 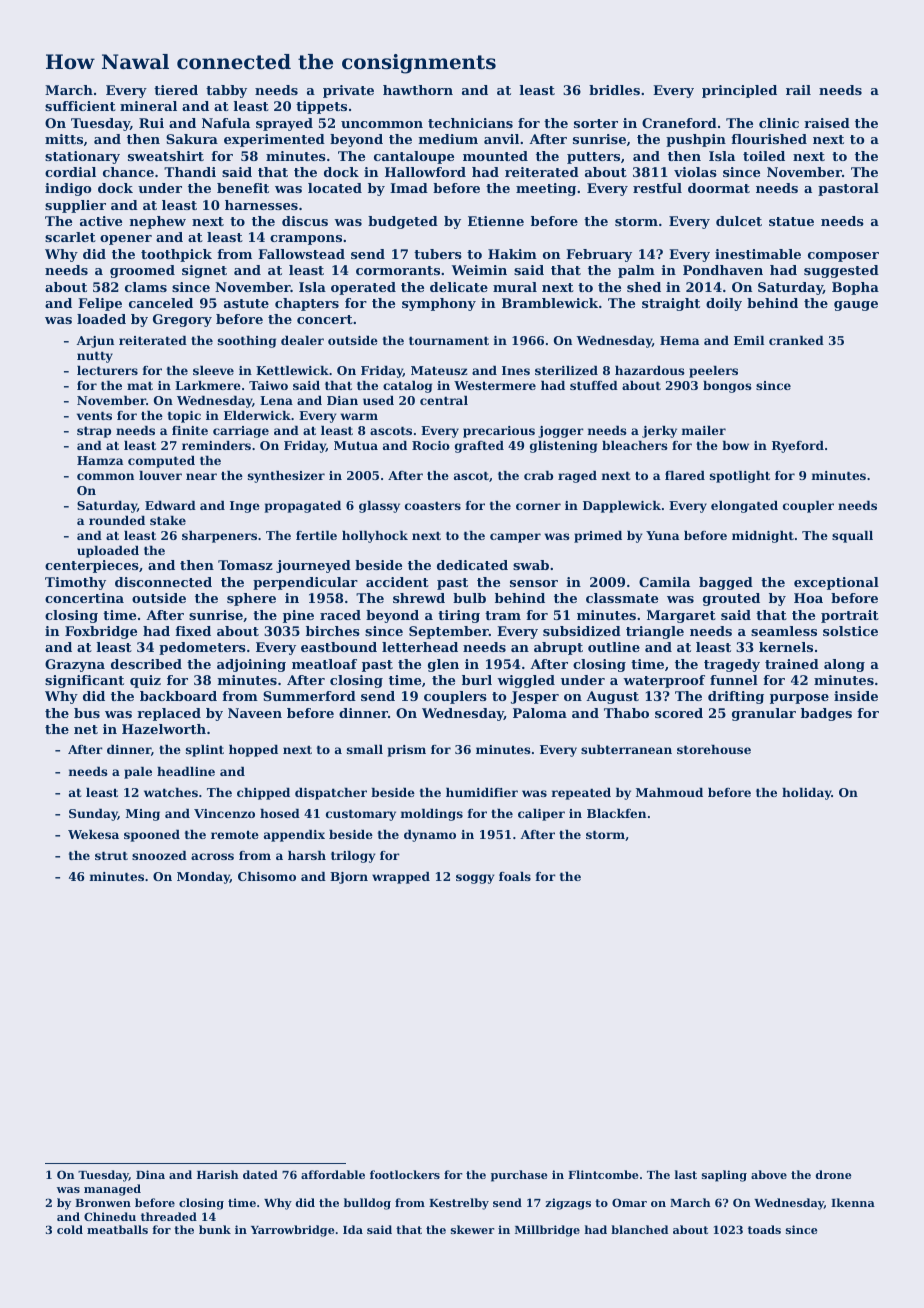 I want to click on Hema, so click(x=680, y=340).
